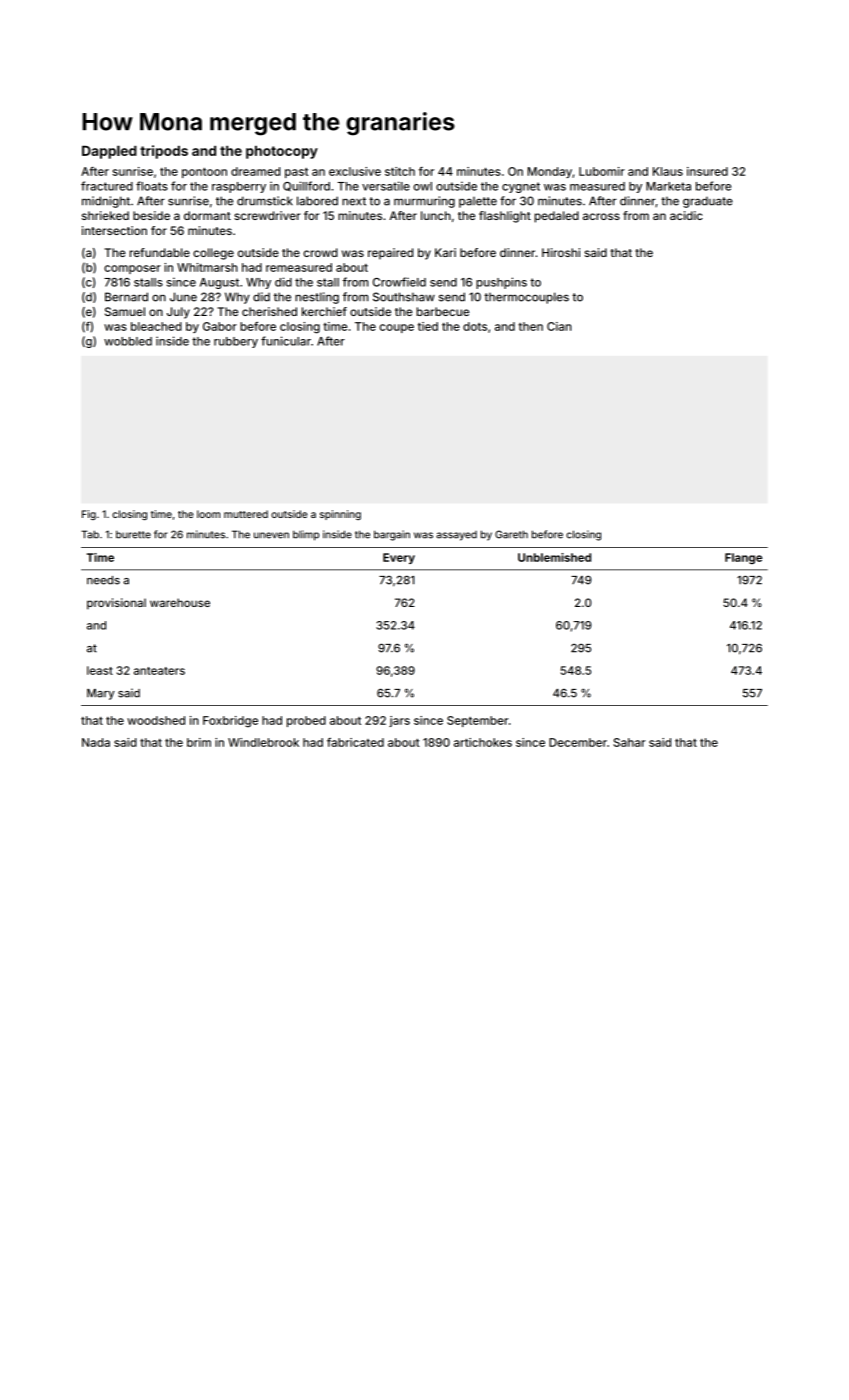  I want to click on photocopy, so click(282, 152).
